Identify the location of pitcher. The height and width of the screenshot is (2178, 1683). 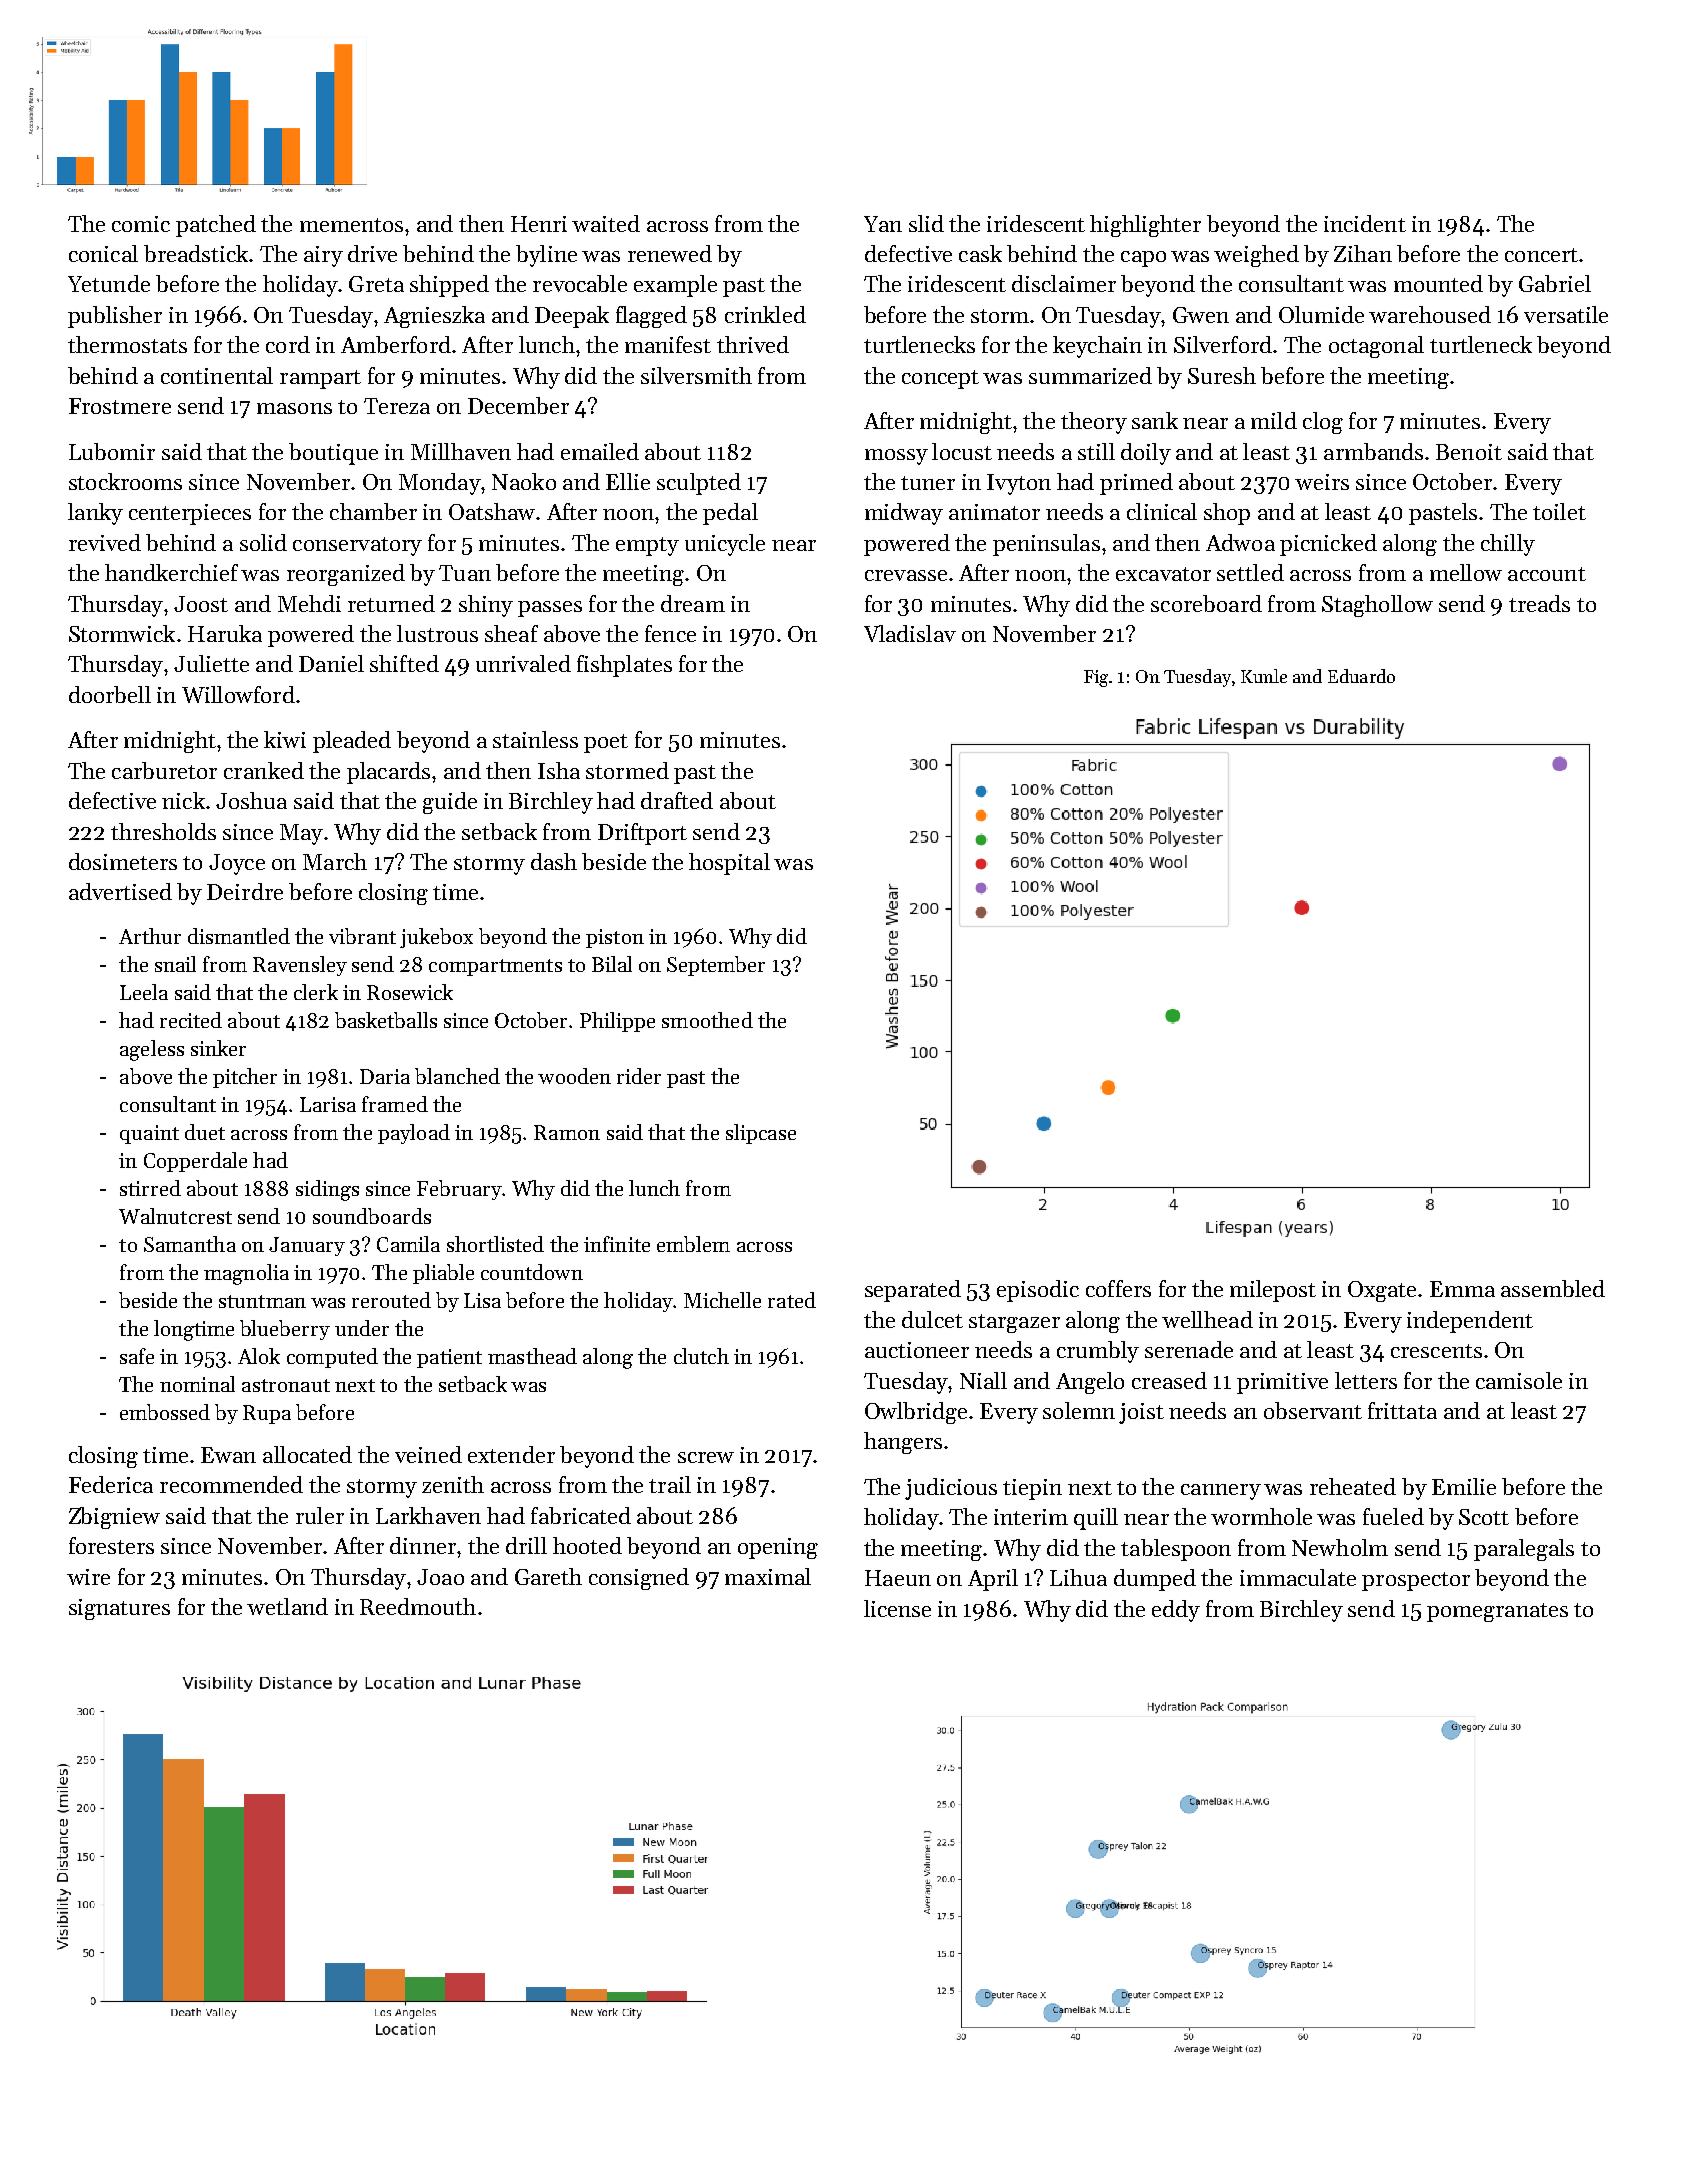
(245, 1078).
